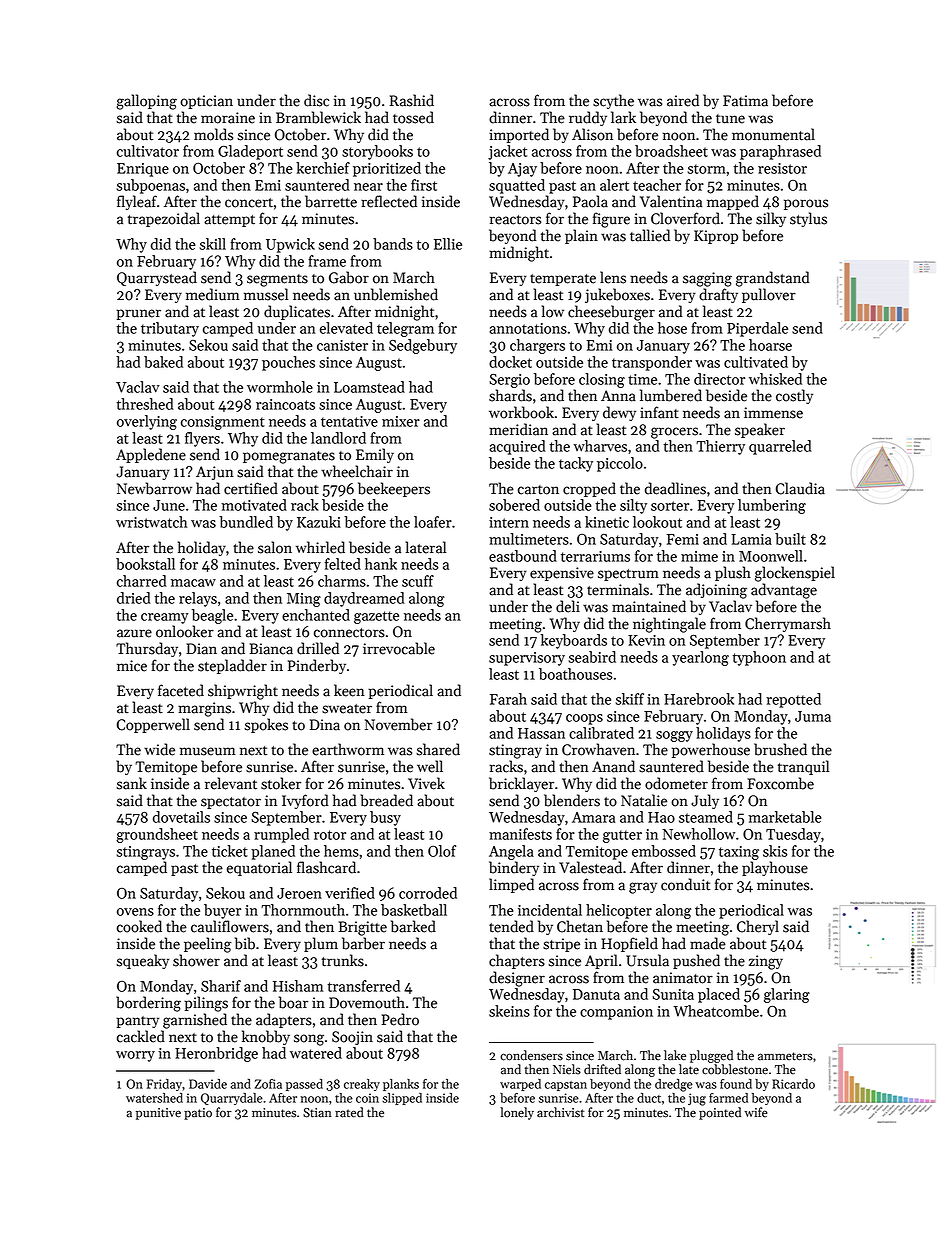 Image resolution: width=952 pixels, height=1233 pixels. What do you see at coordinates (317, 1113) in the screenshot?
I see `Stian` at bounding box center [317, 1113].
